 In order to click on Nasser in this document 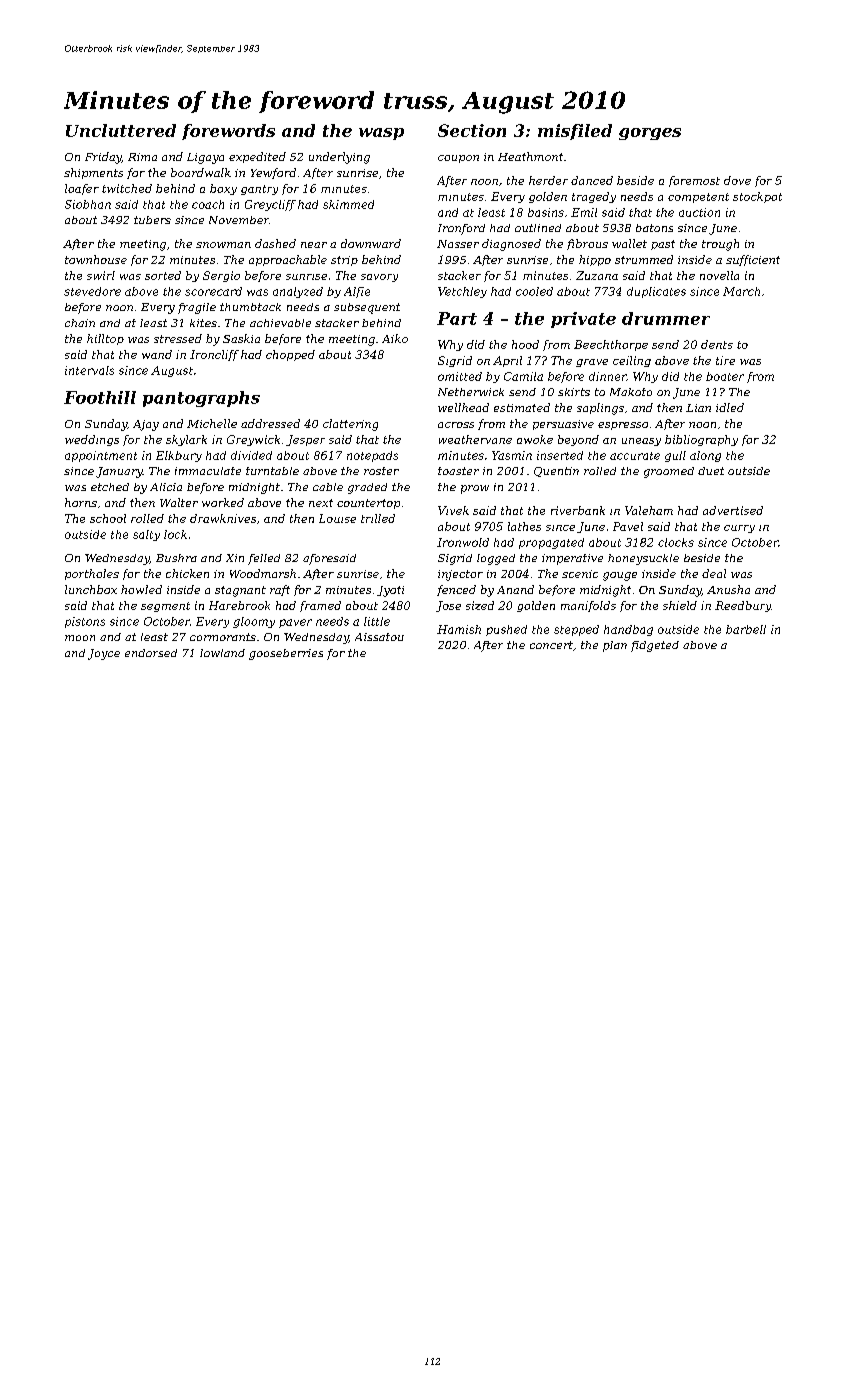, I will do `click(458, 244)`.
